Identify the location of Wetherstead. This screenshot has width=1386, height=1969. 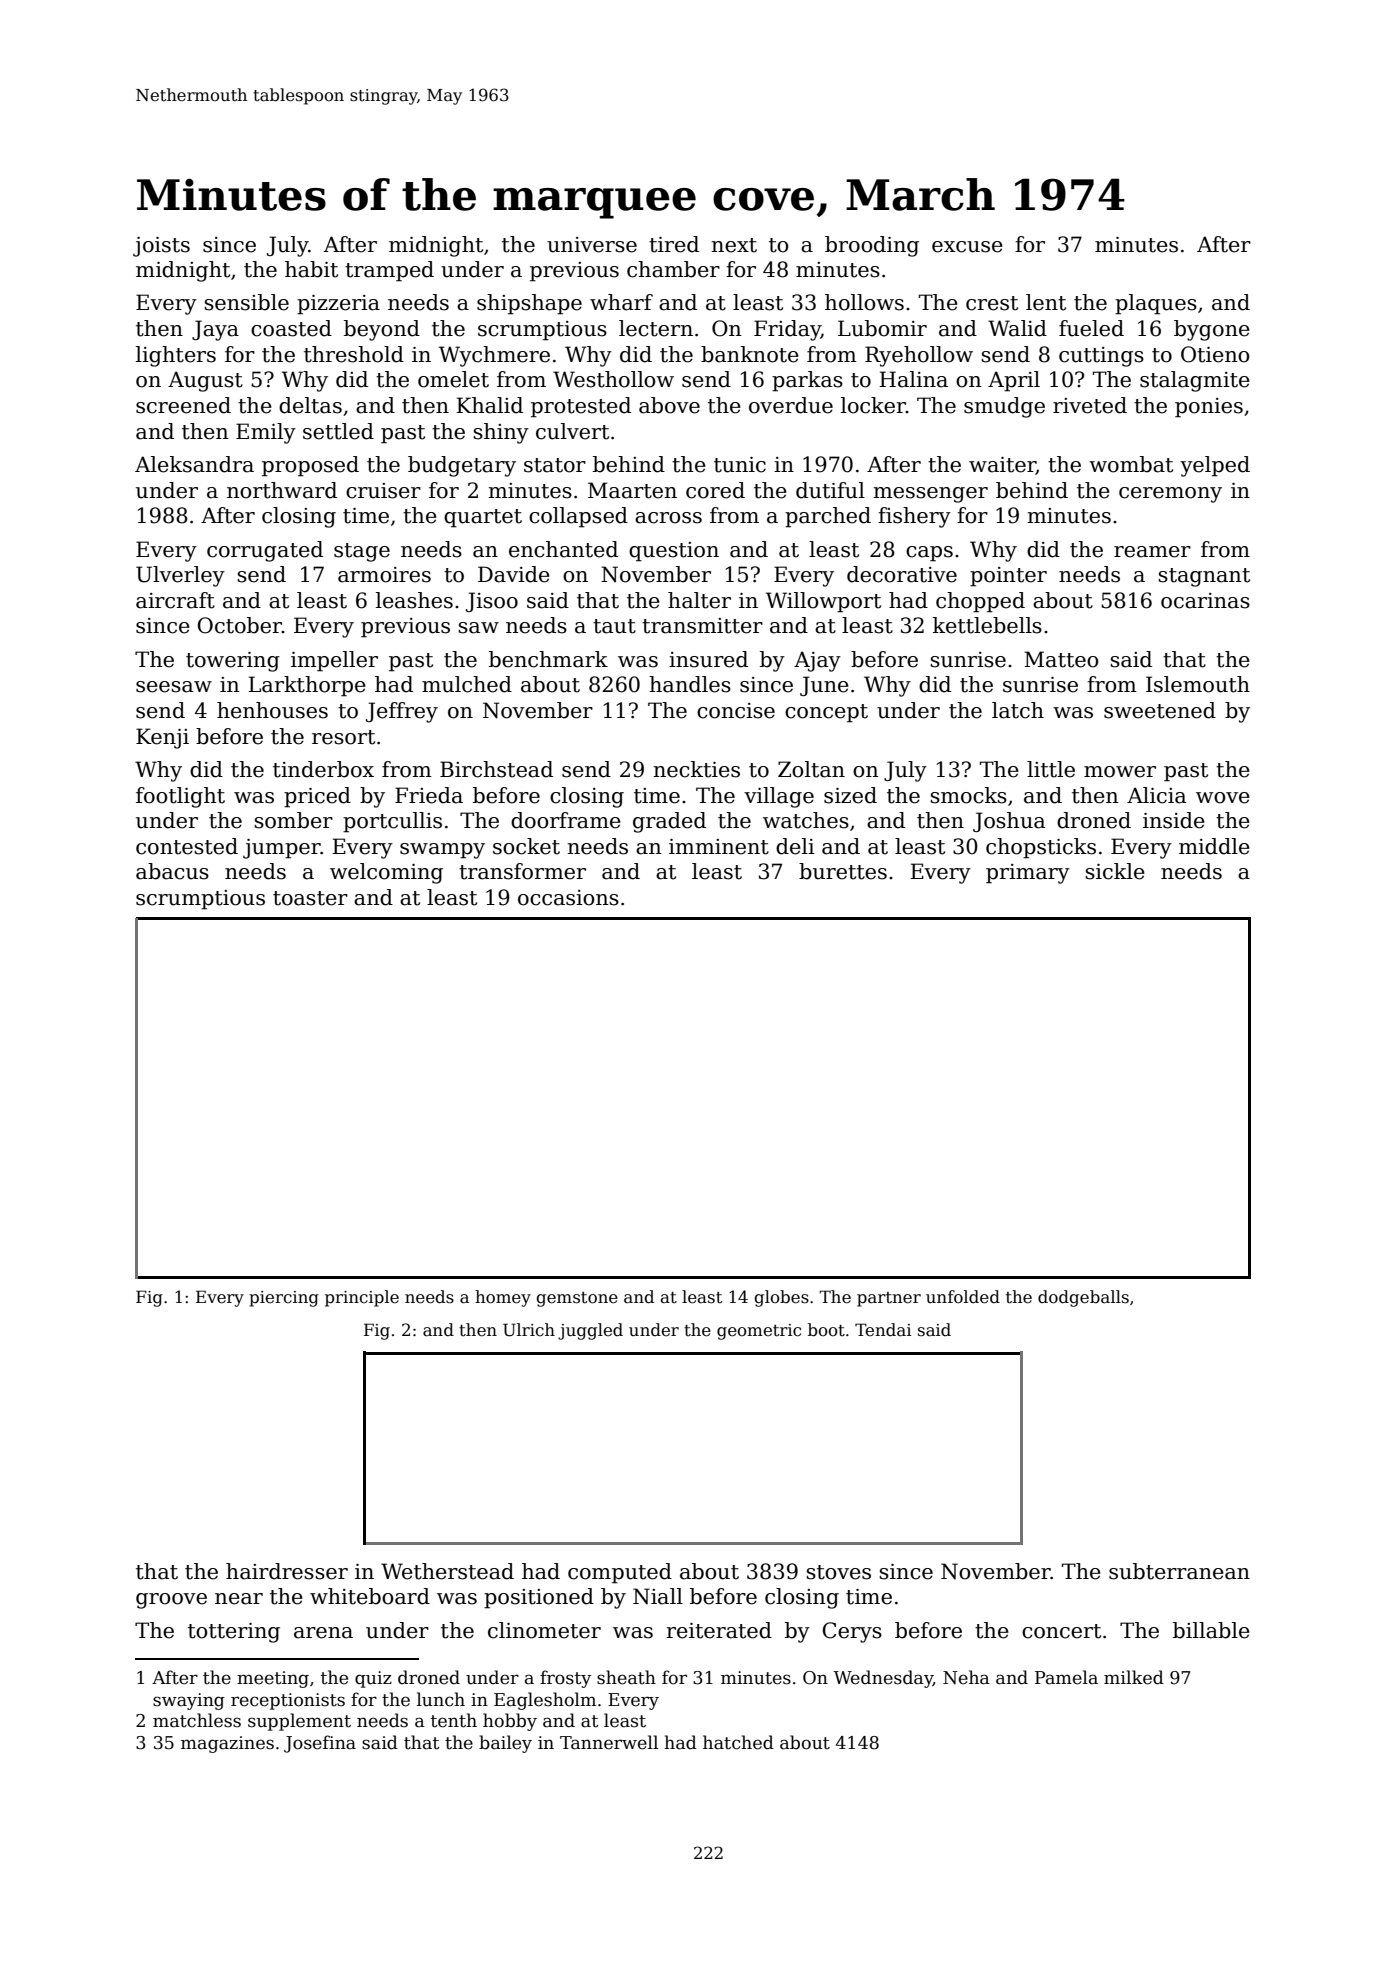
(447, 1571).
